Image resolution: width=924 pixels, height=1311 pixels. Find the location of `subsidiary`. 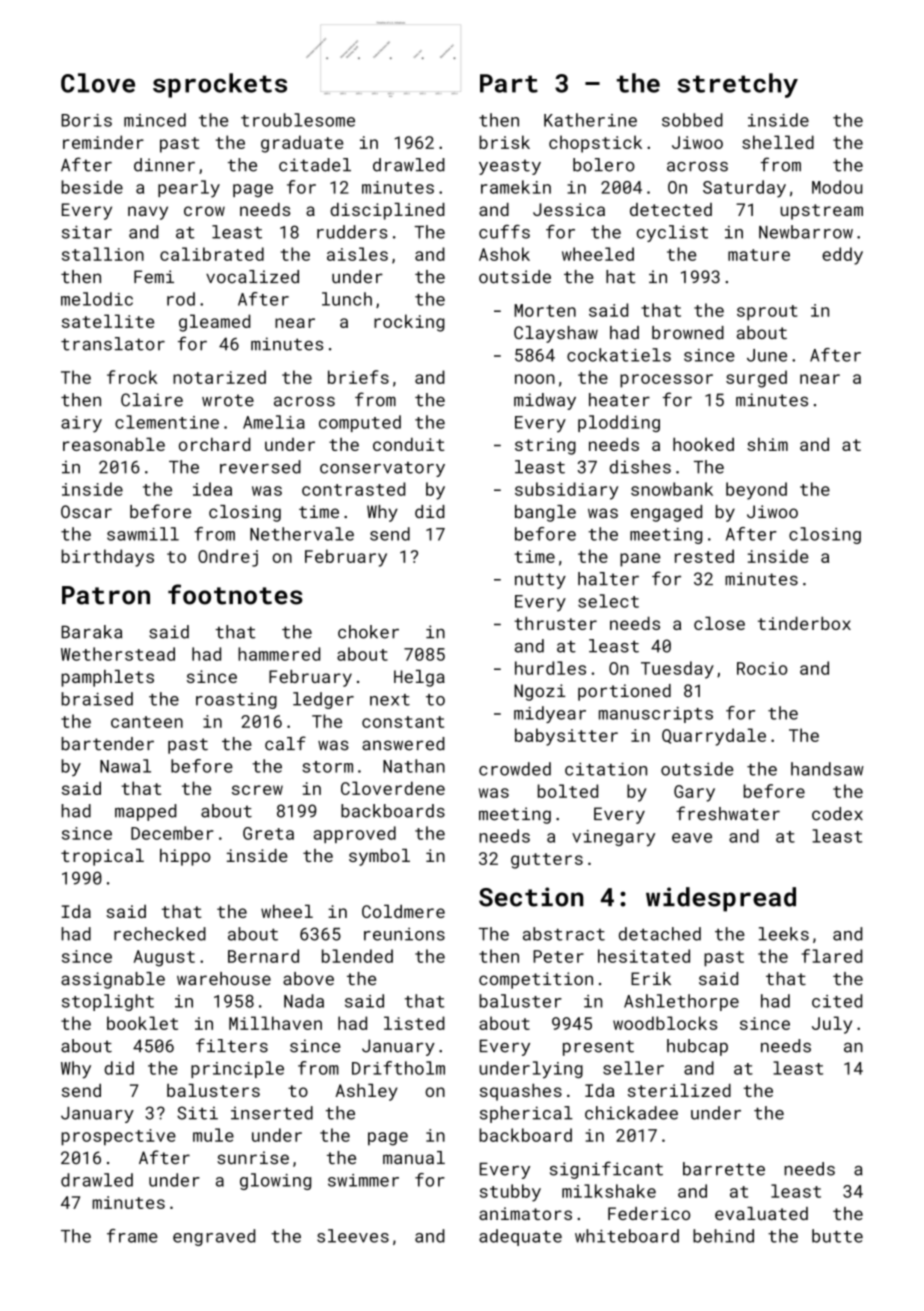

subsidiary is located at coordinates (567, 491).
